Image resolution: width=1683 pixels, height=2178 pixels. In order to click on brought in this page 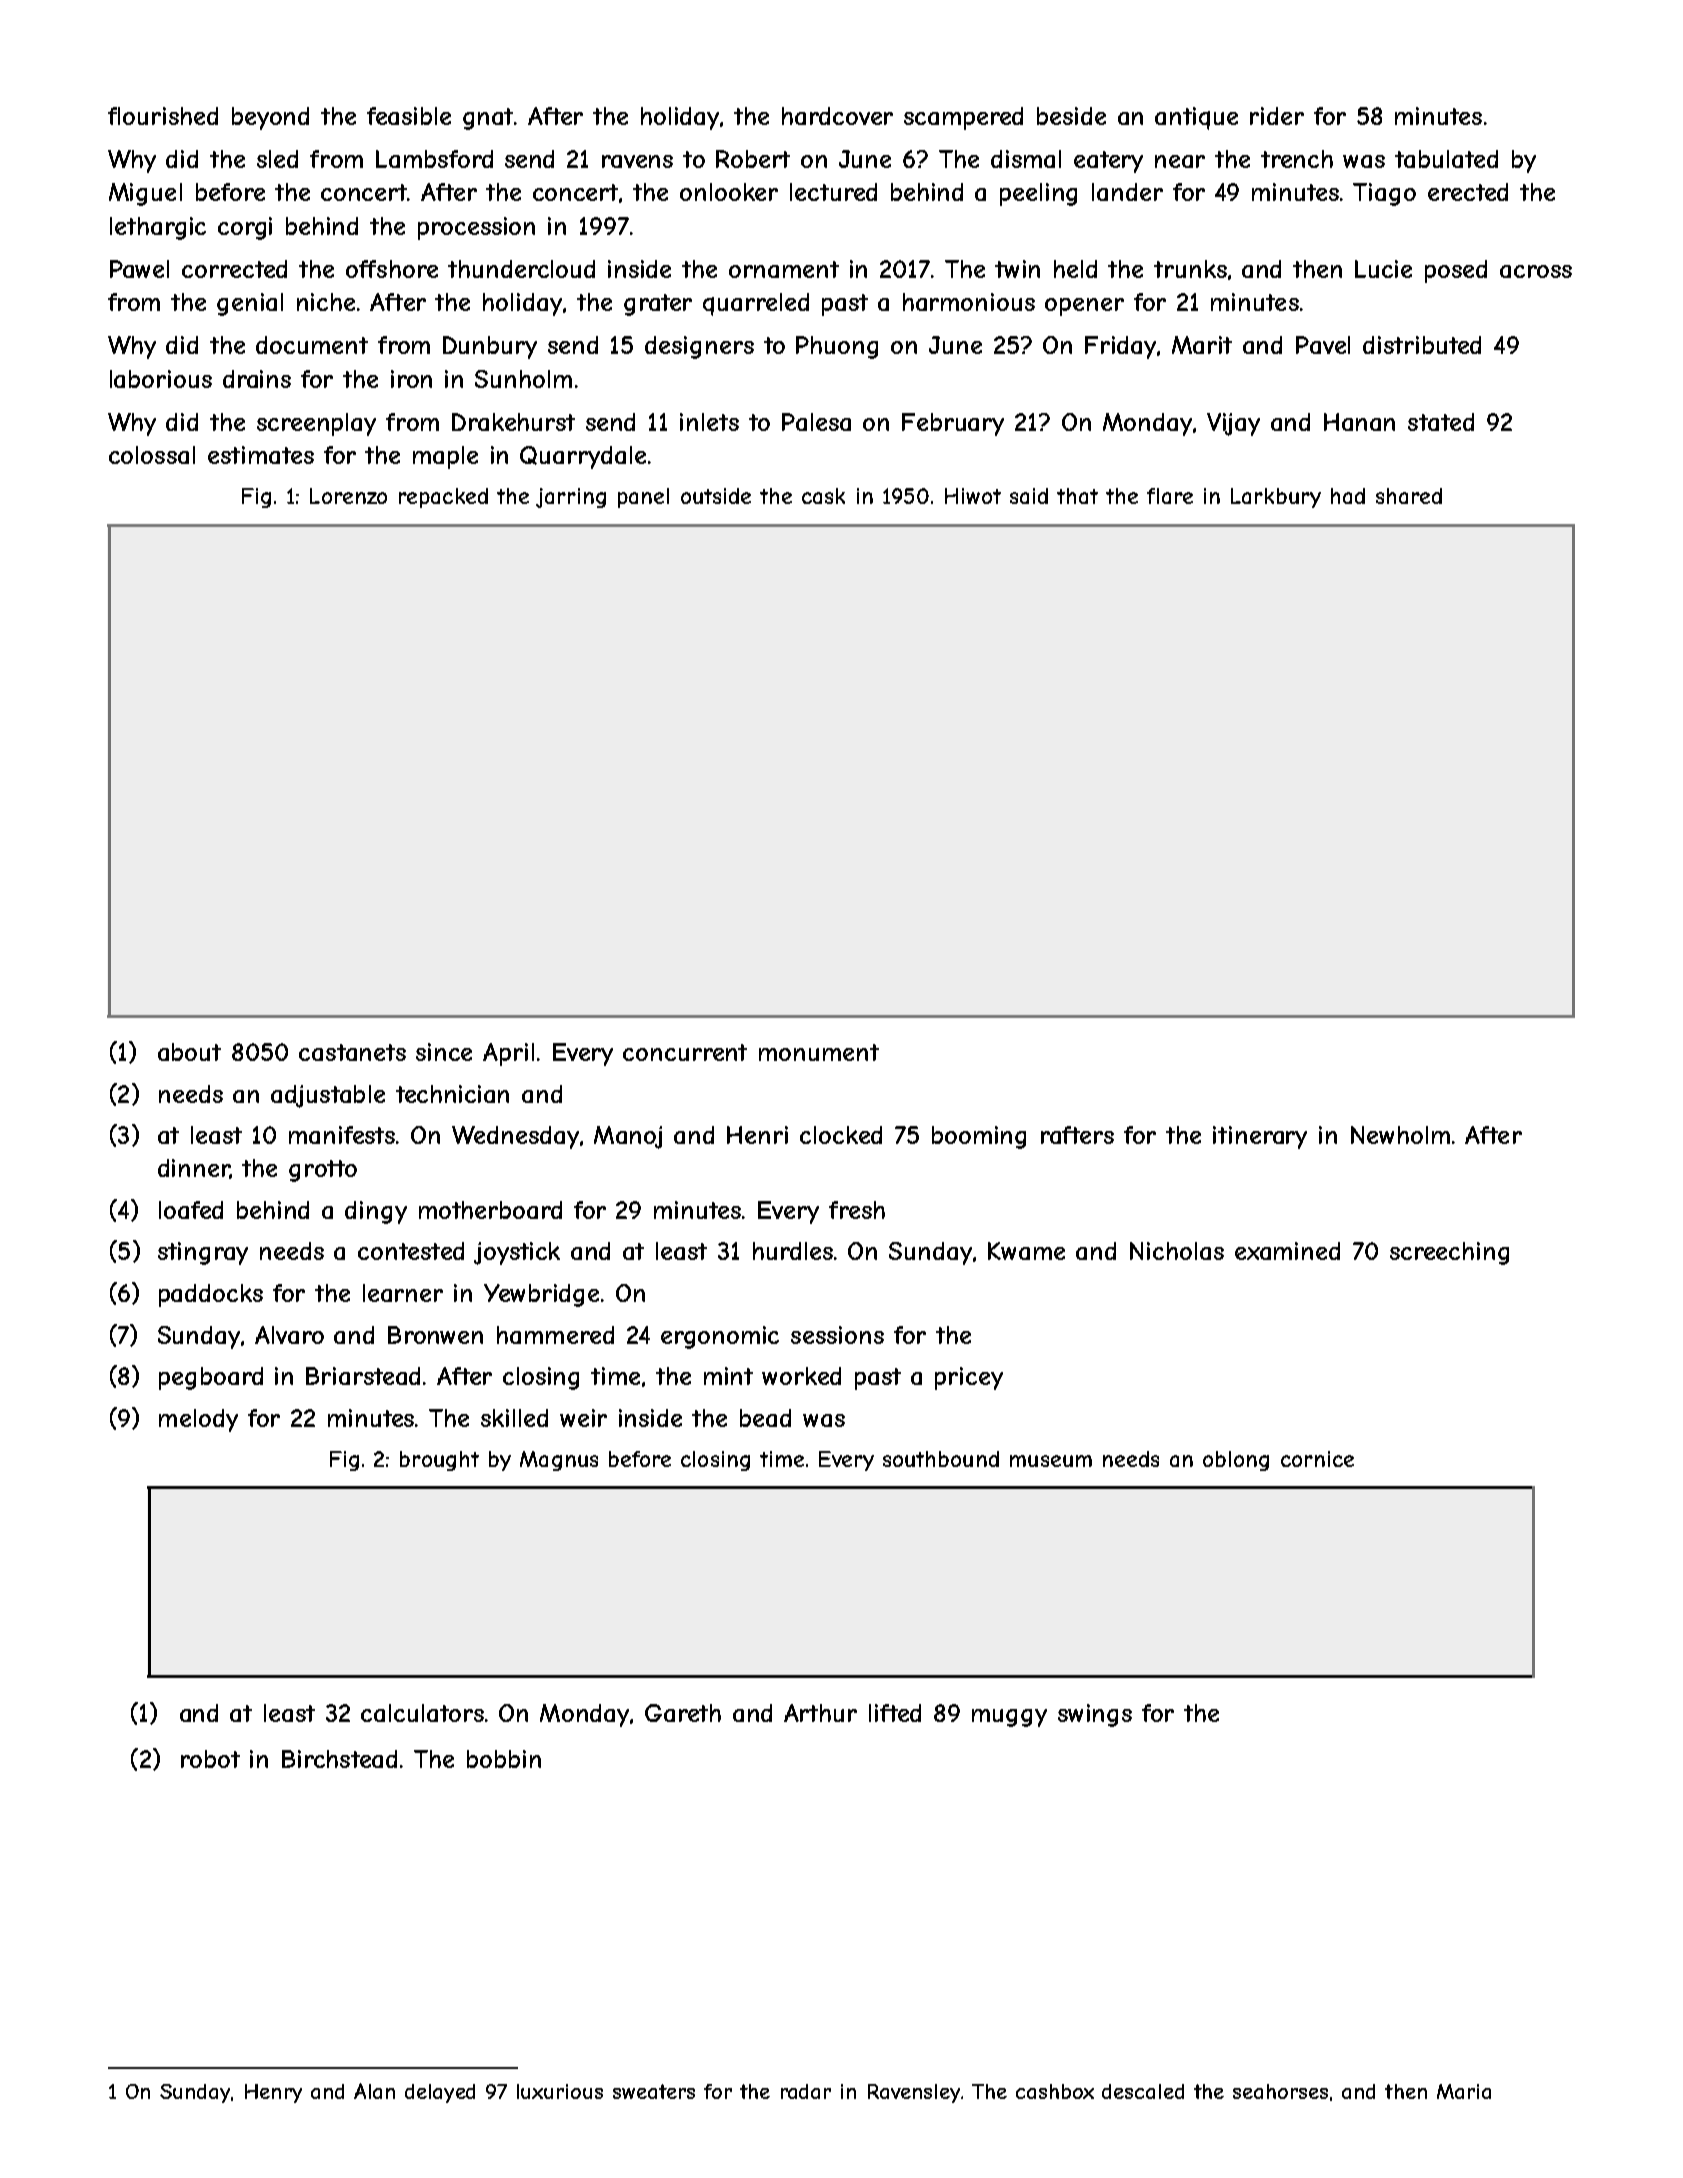, I will do `click(439, 1461)`.
